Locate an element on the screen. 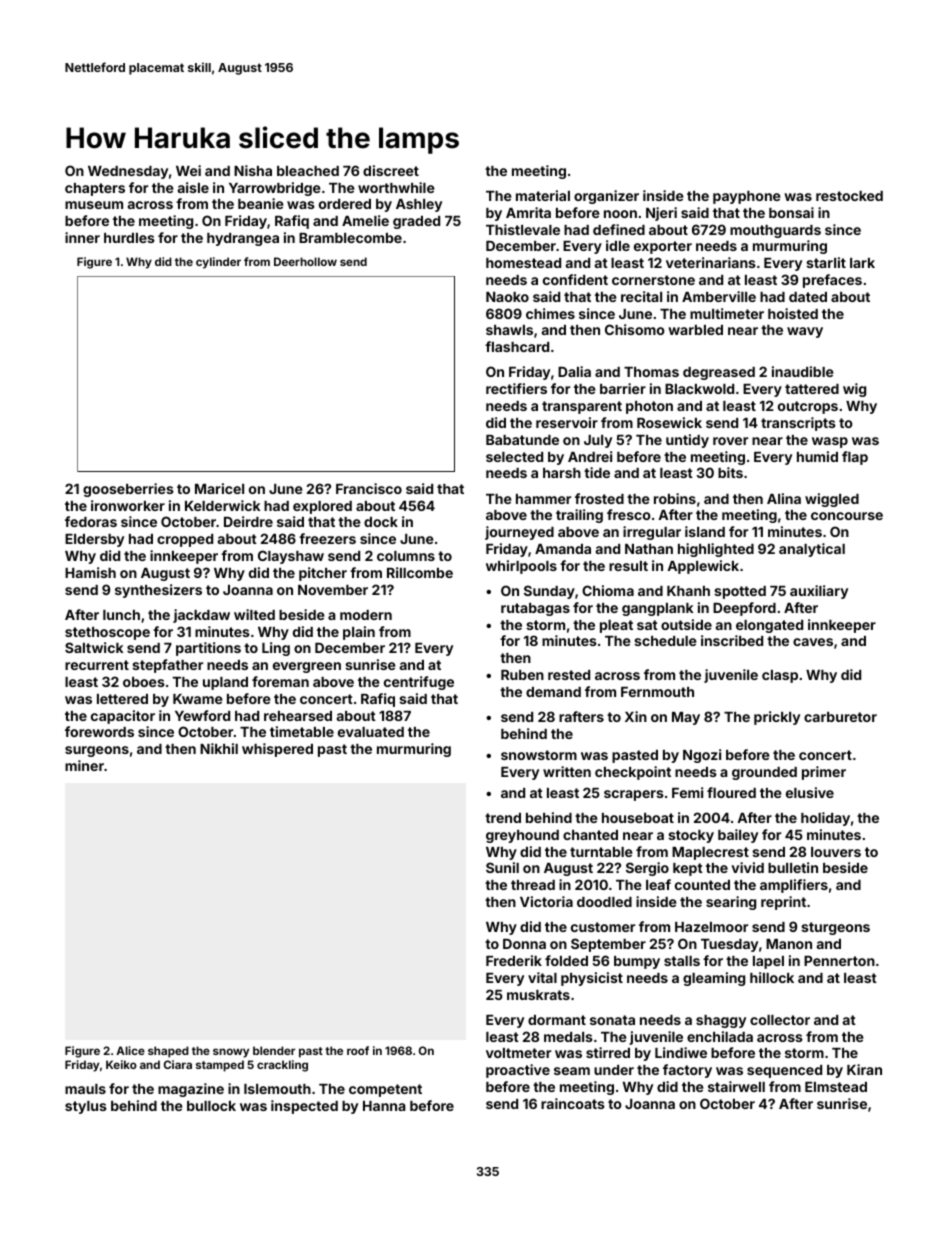 This screenshot has width=952, height=1233. ordered is located at coordinates (345, 204).
